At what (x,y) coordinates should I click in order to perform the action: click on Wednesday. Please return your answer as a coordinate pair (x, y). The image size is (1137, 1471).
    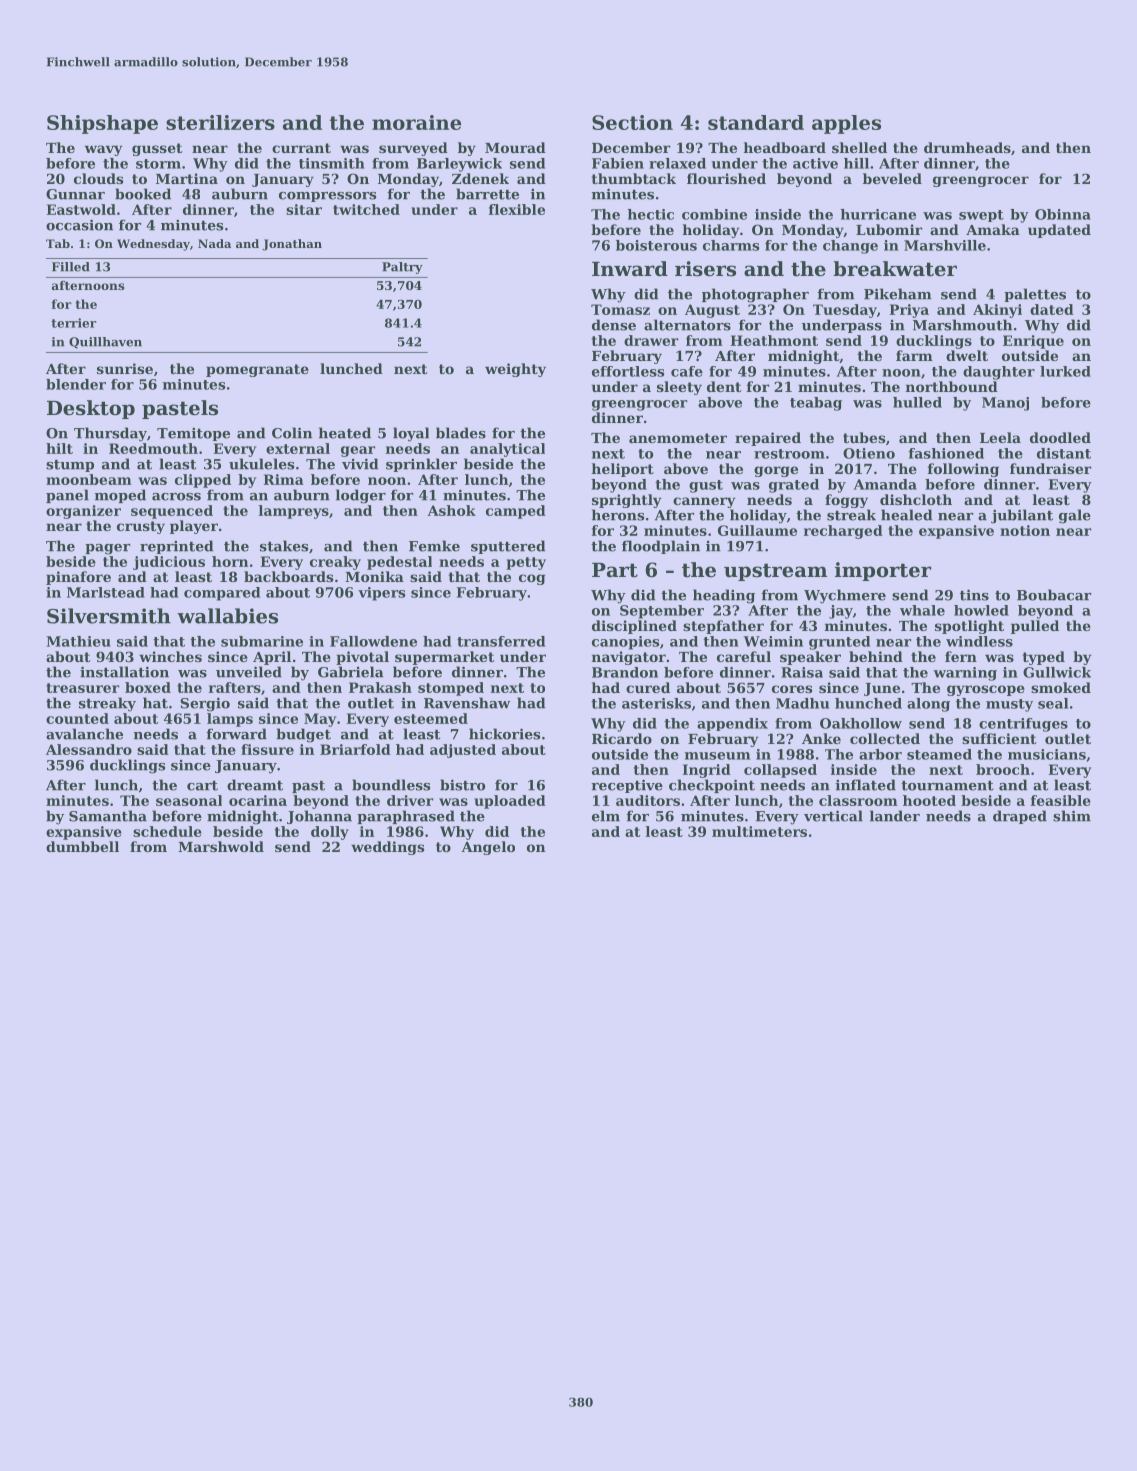
    Looking at the image, I should click on (153, 245).
